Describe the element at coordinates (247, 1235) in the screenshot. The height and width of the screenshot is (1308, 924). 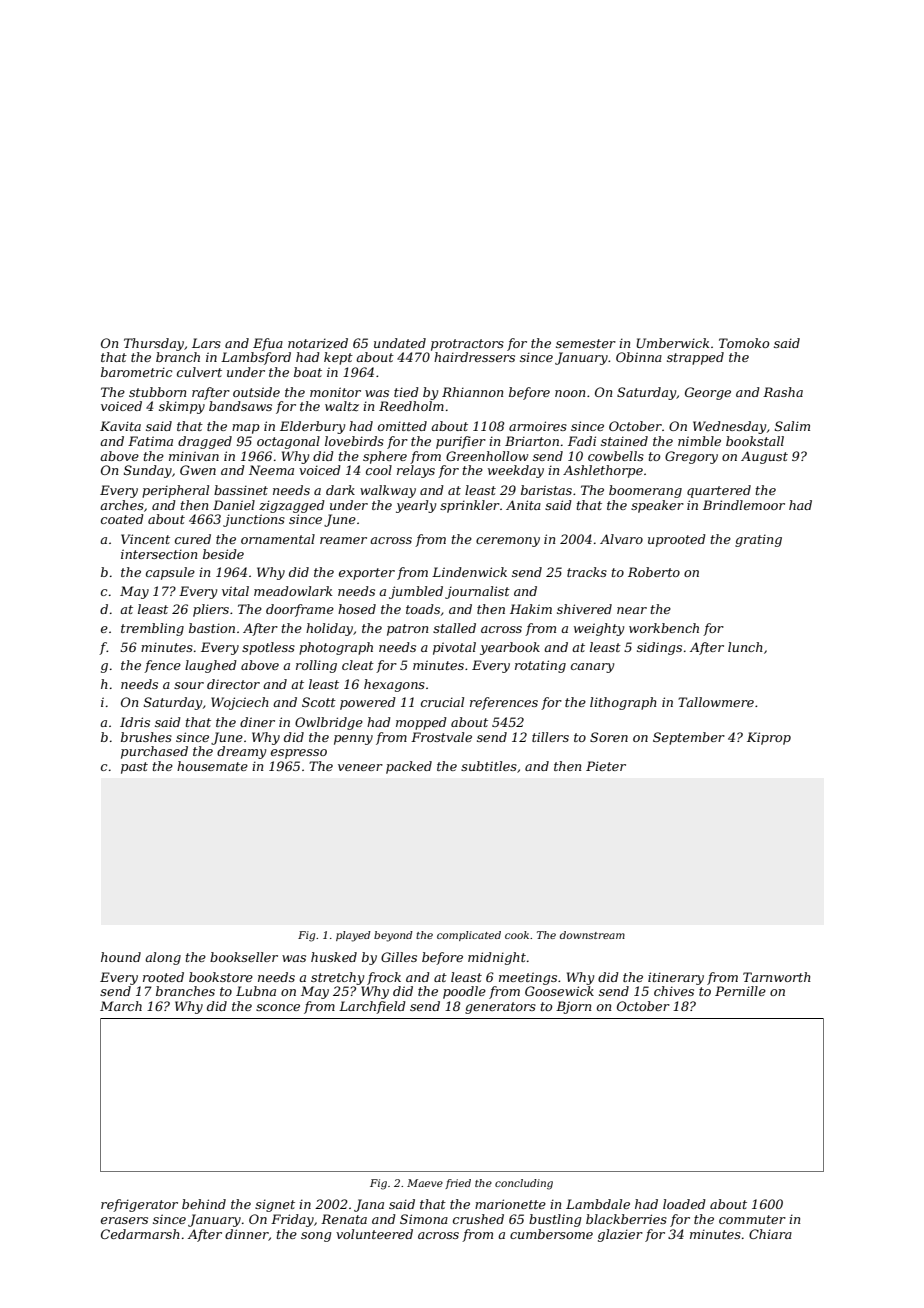
I see `dinner` at that location.
